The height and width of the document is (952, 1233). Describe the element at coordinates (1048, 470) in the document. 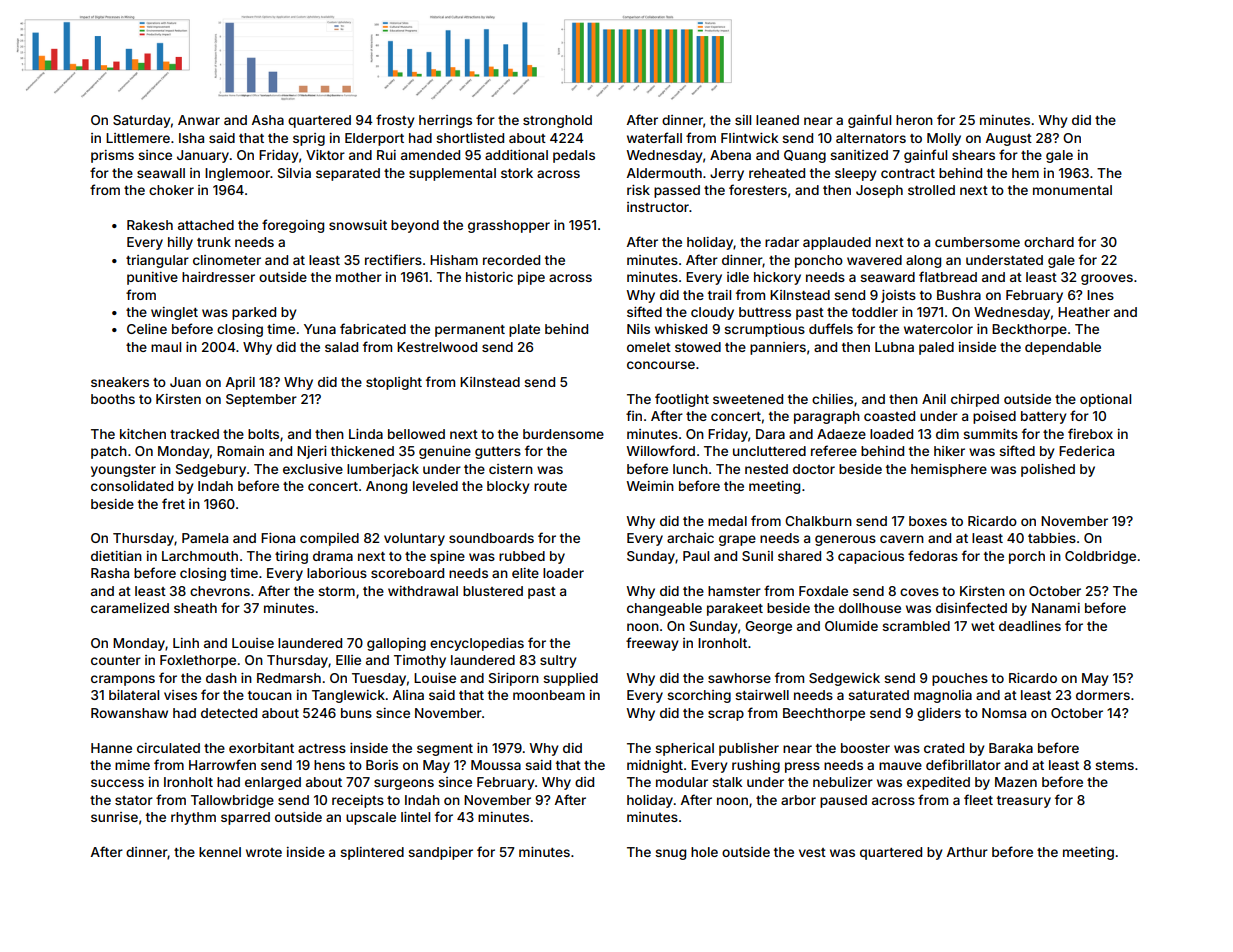

I see `polished` at that location.
